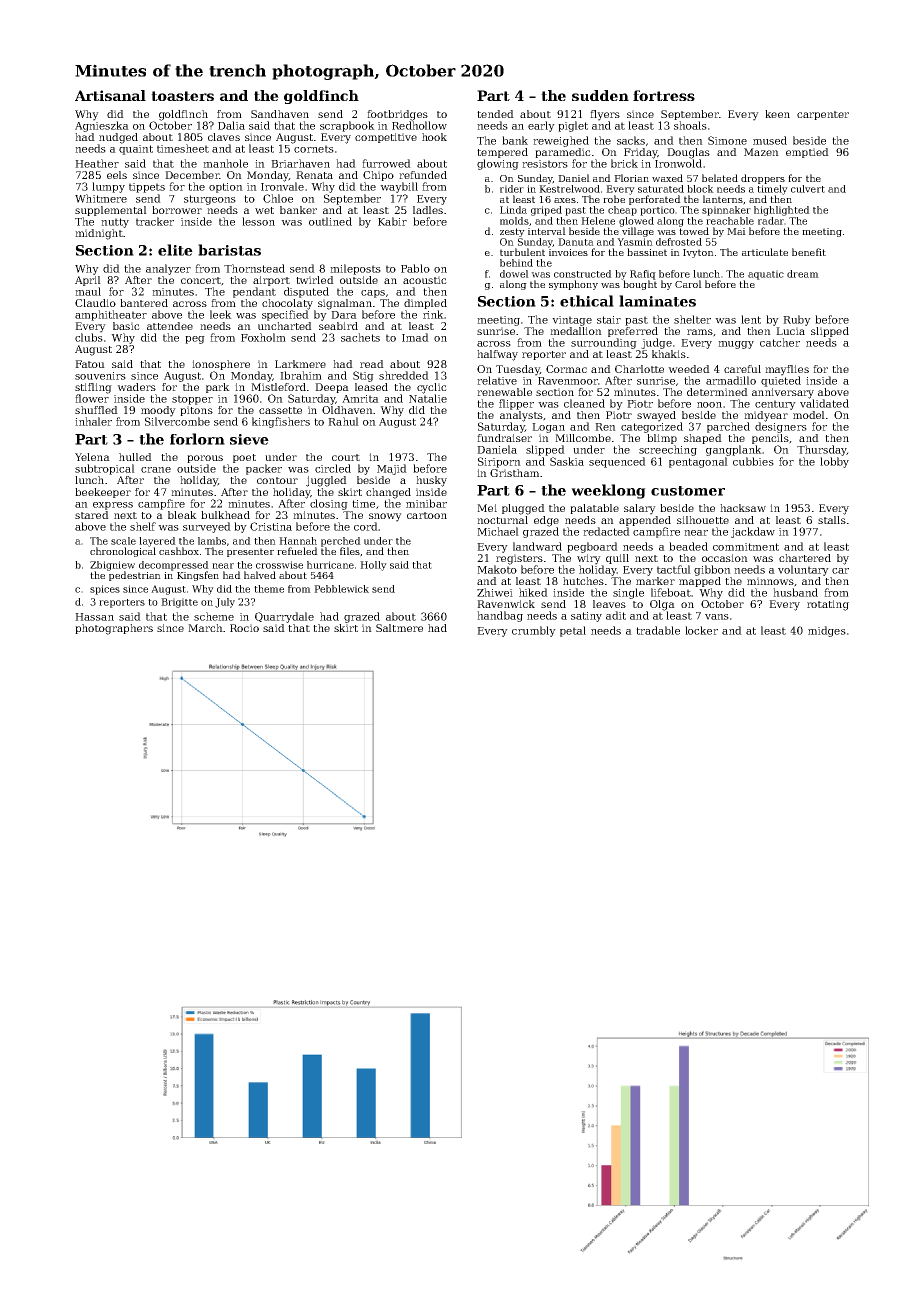 The height and width of the screenshot is (1308, 924). I want to click on crumbly, so click(534, 631).
